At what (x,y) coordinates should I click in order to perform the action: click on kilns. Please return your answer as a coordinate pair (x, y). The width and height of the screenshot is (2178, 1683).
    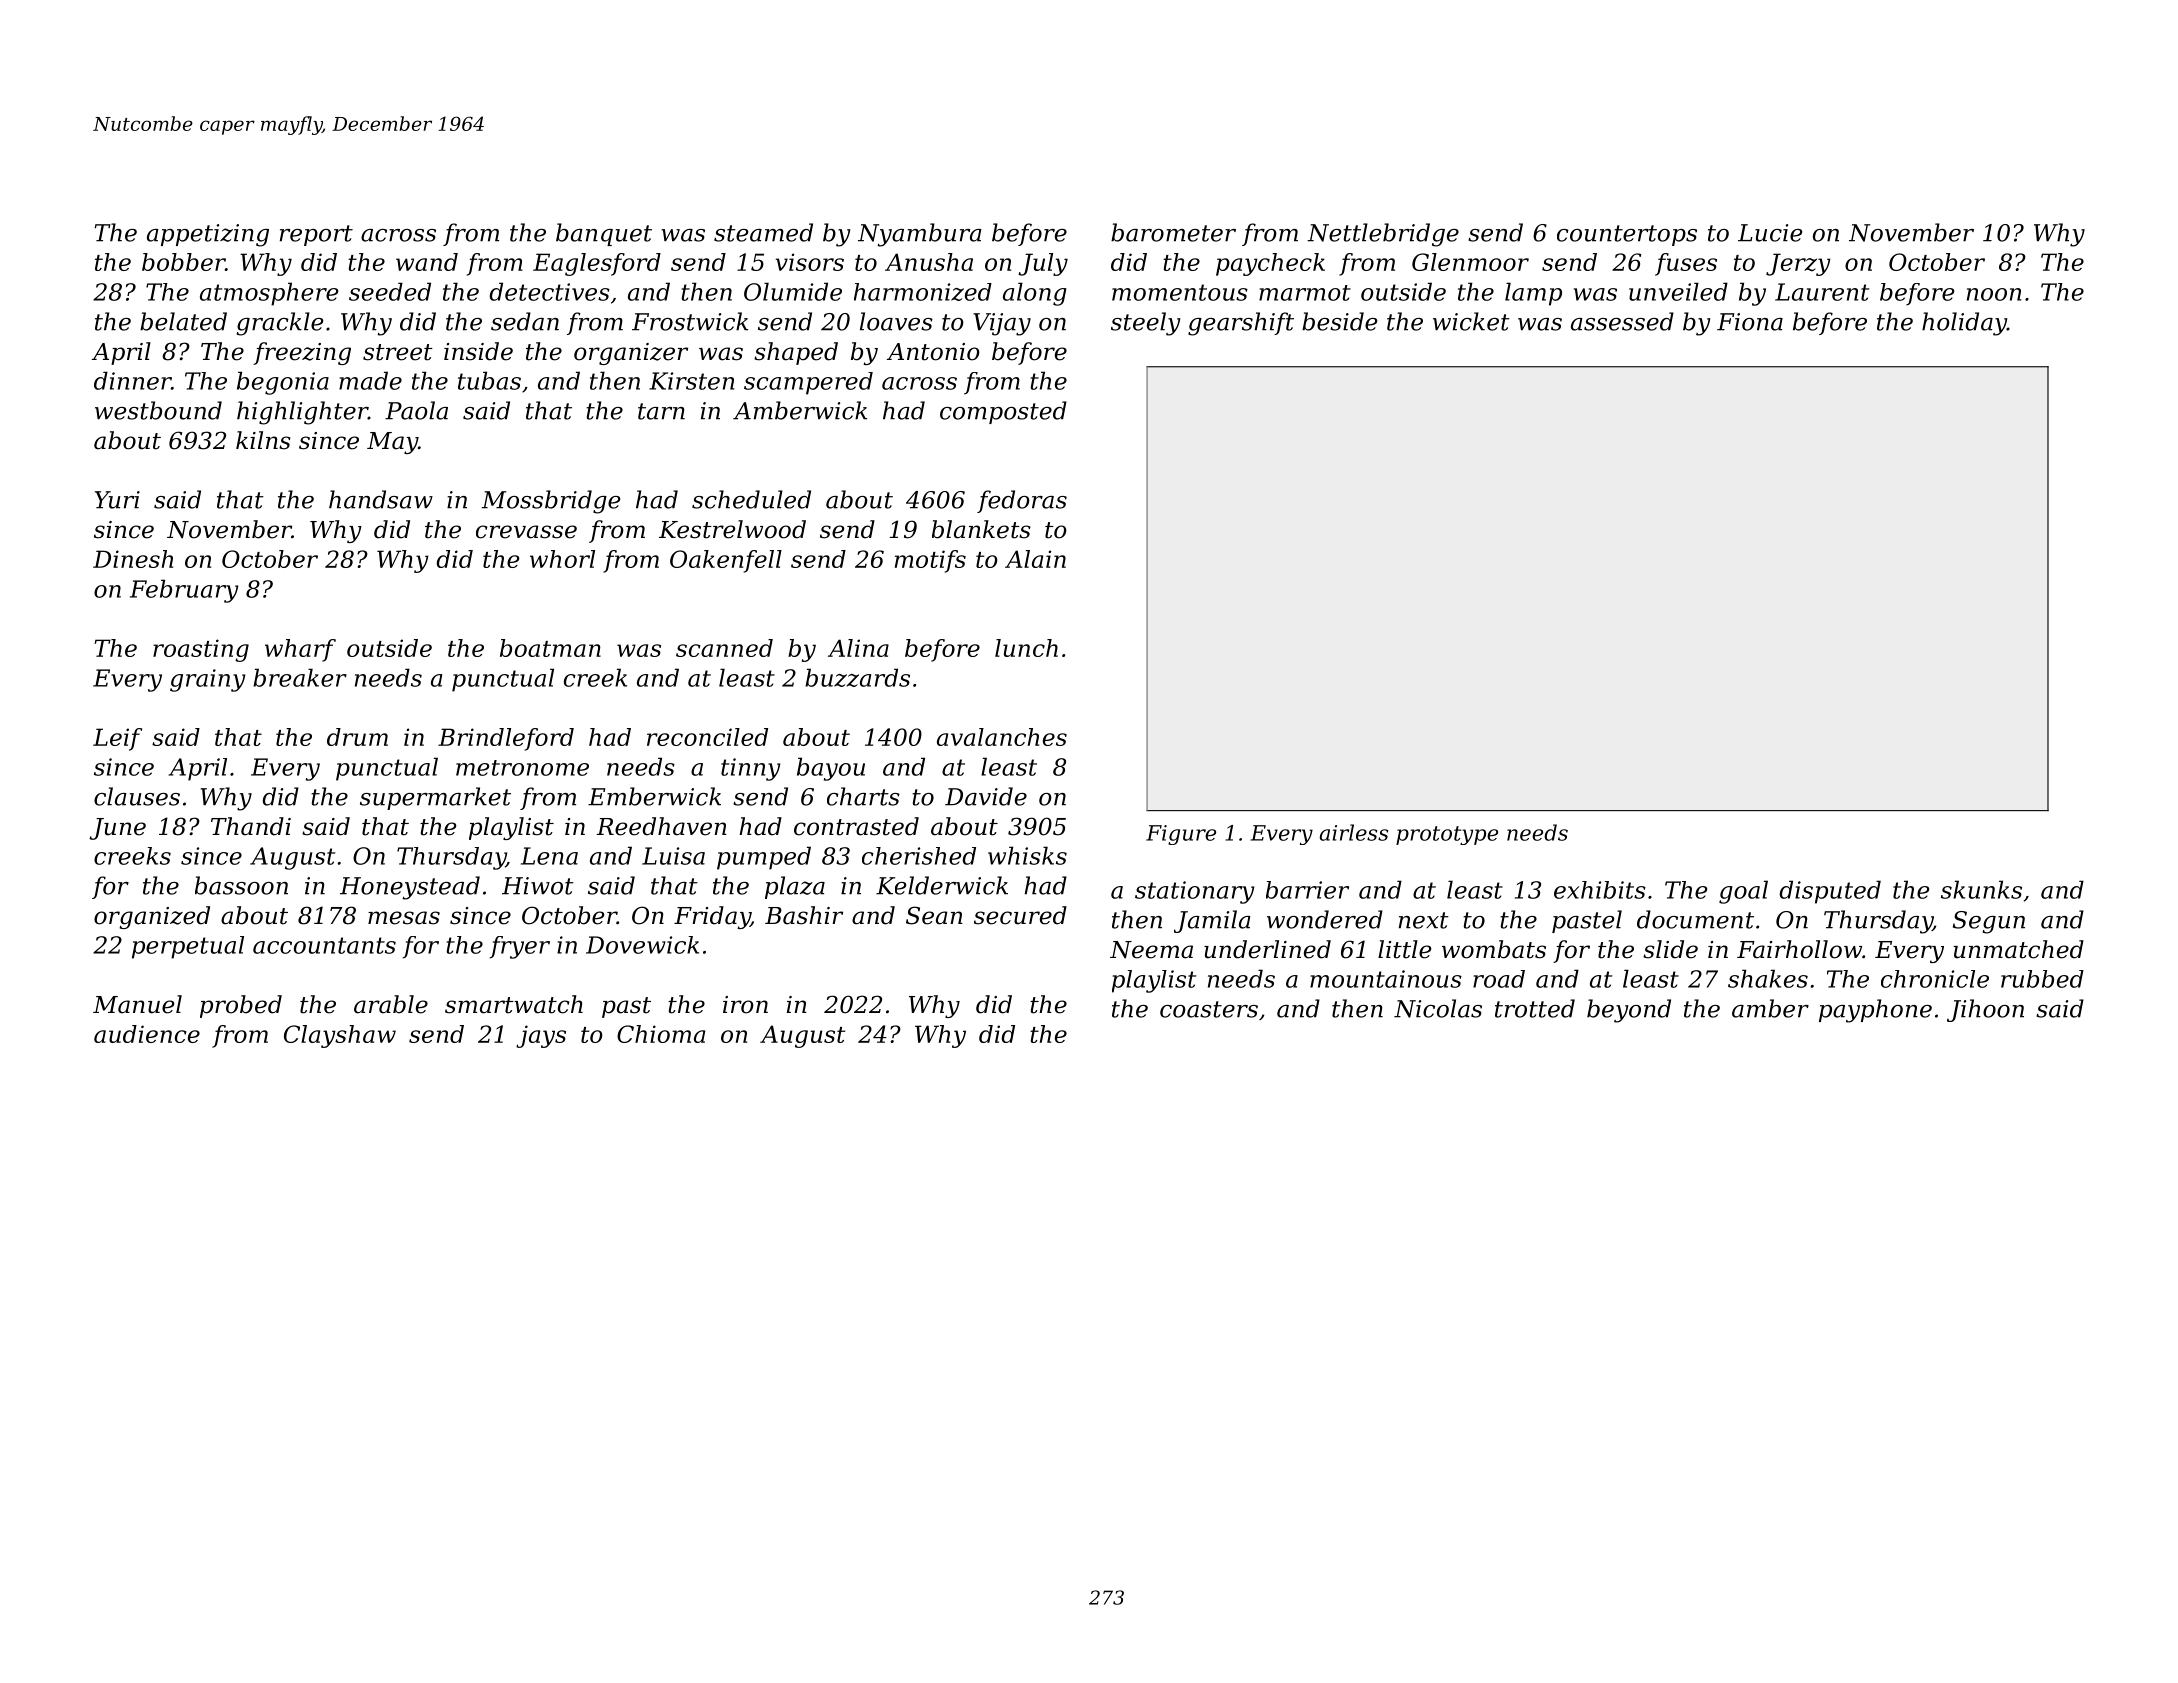
    Looking at the image, I should click on (263, 440).
